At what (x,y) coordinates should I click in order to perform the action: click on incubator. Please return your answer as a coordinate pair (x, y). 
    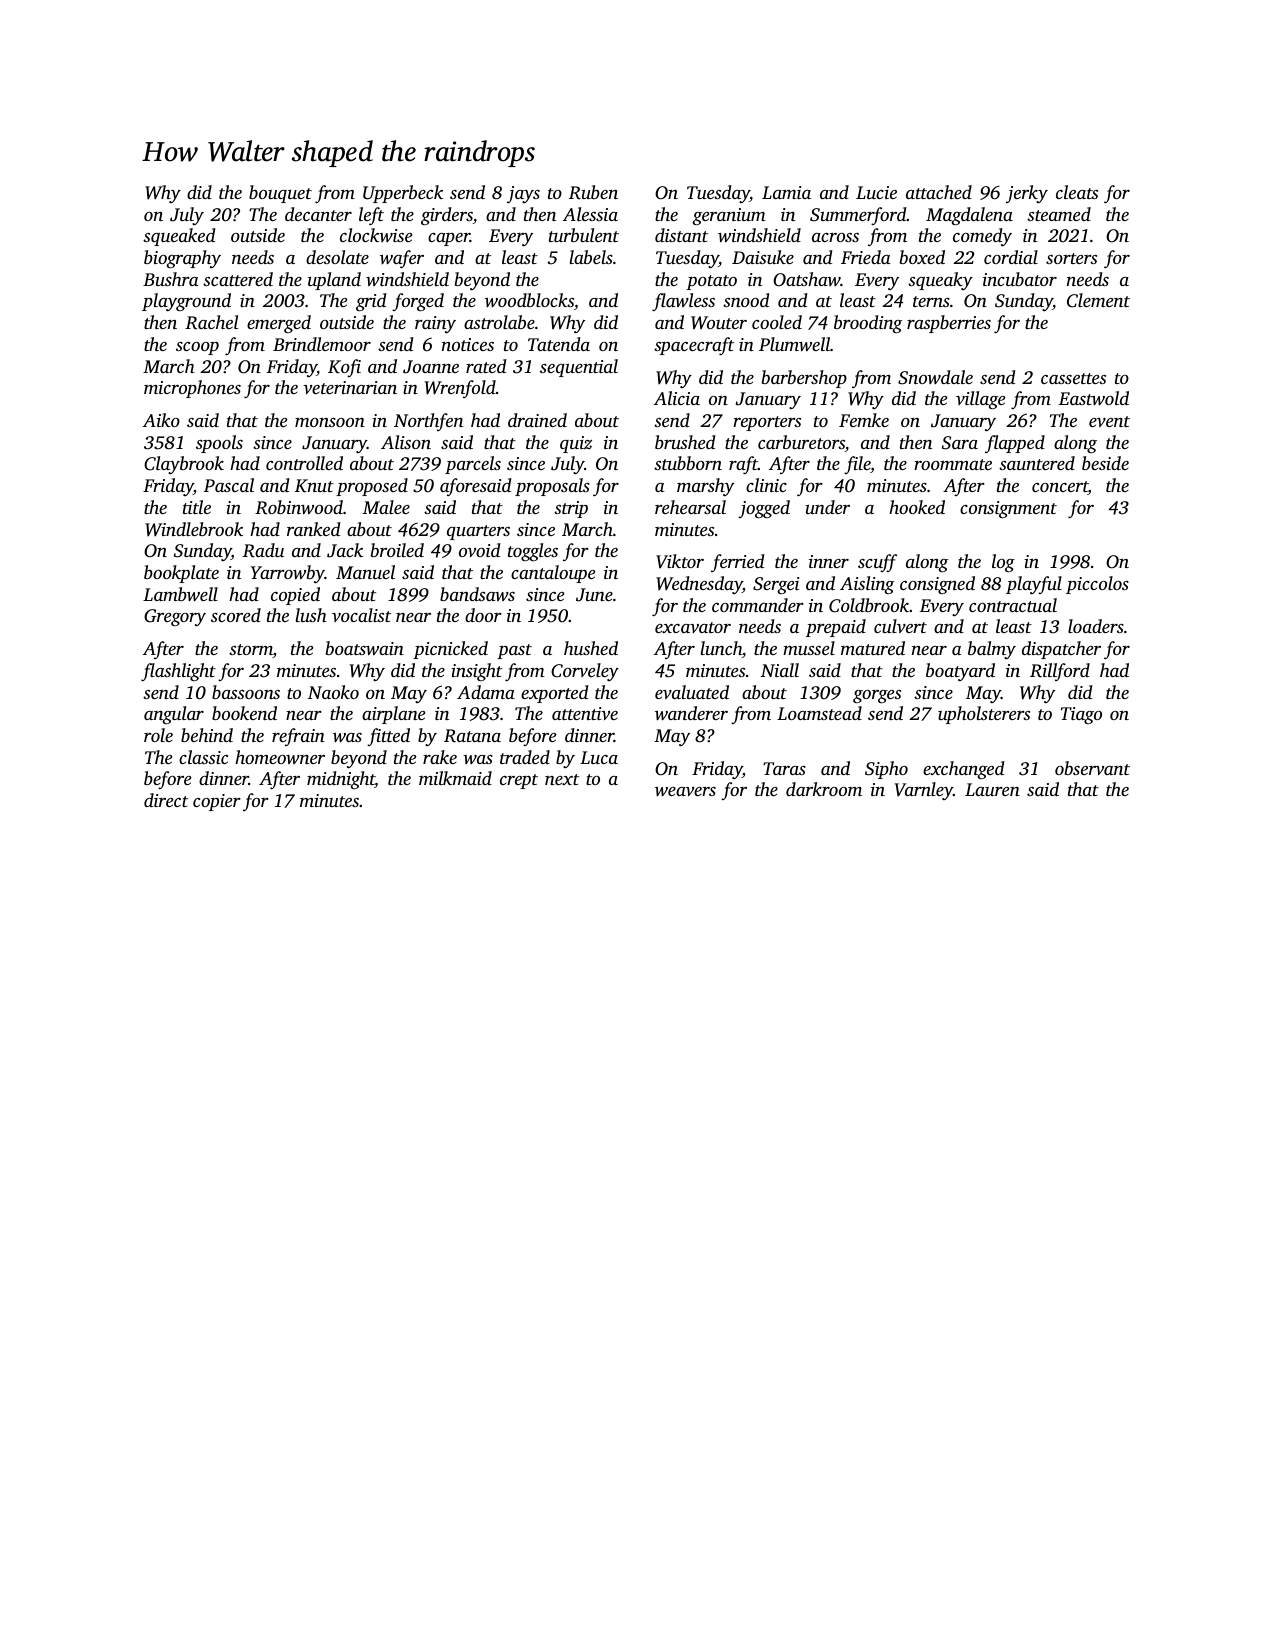
    Looking at the image, I should click on (1020, 279).
